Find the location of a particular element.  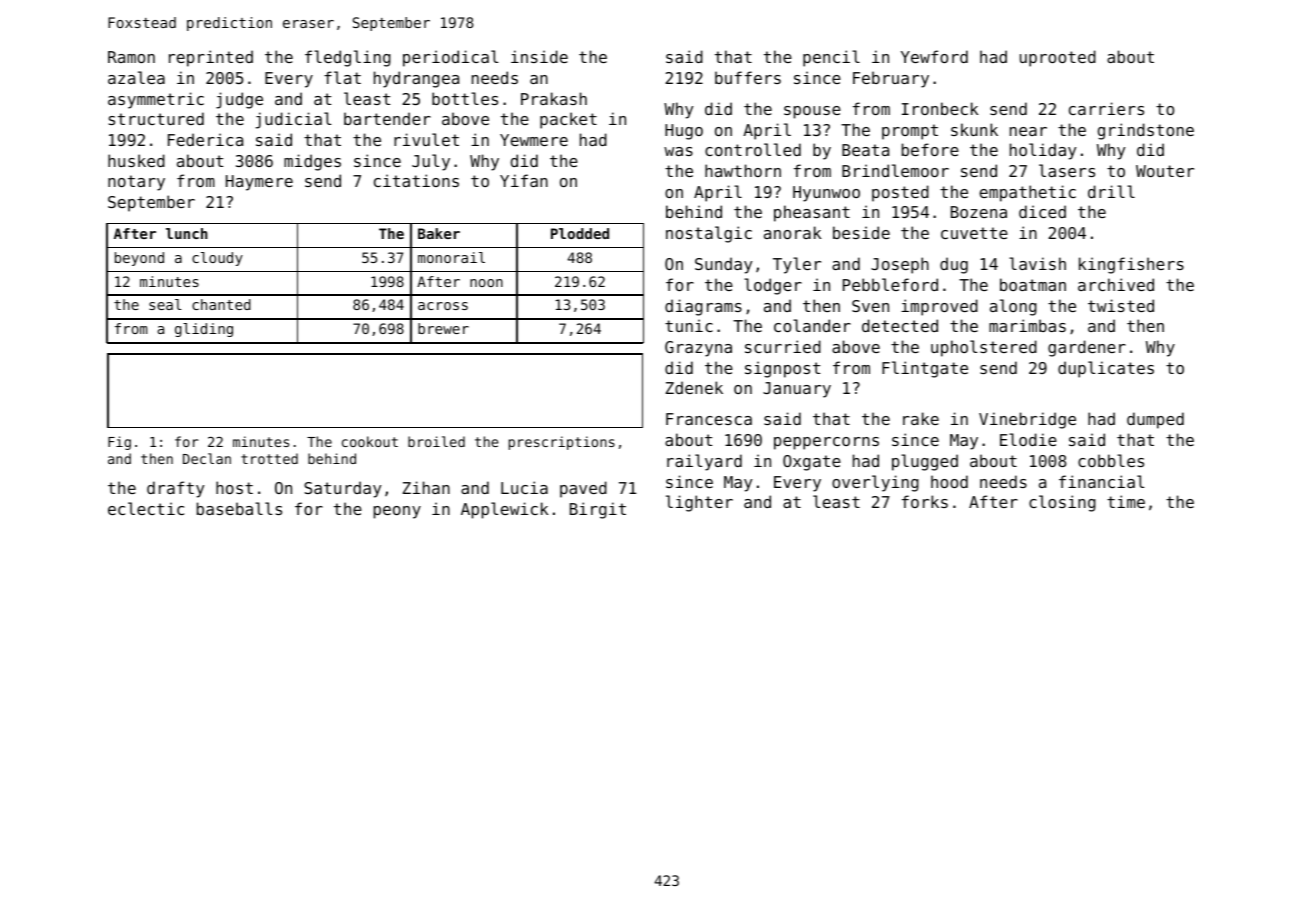

gliding is located at coordinates (204, 330).
